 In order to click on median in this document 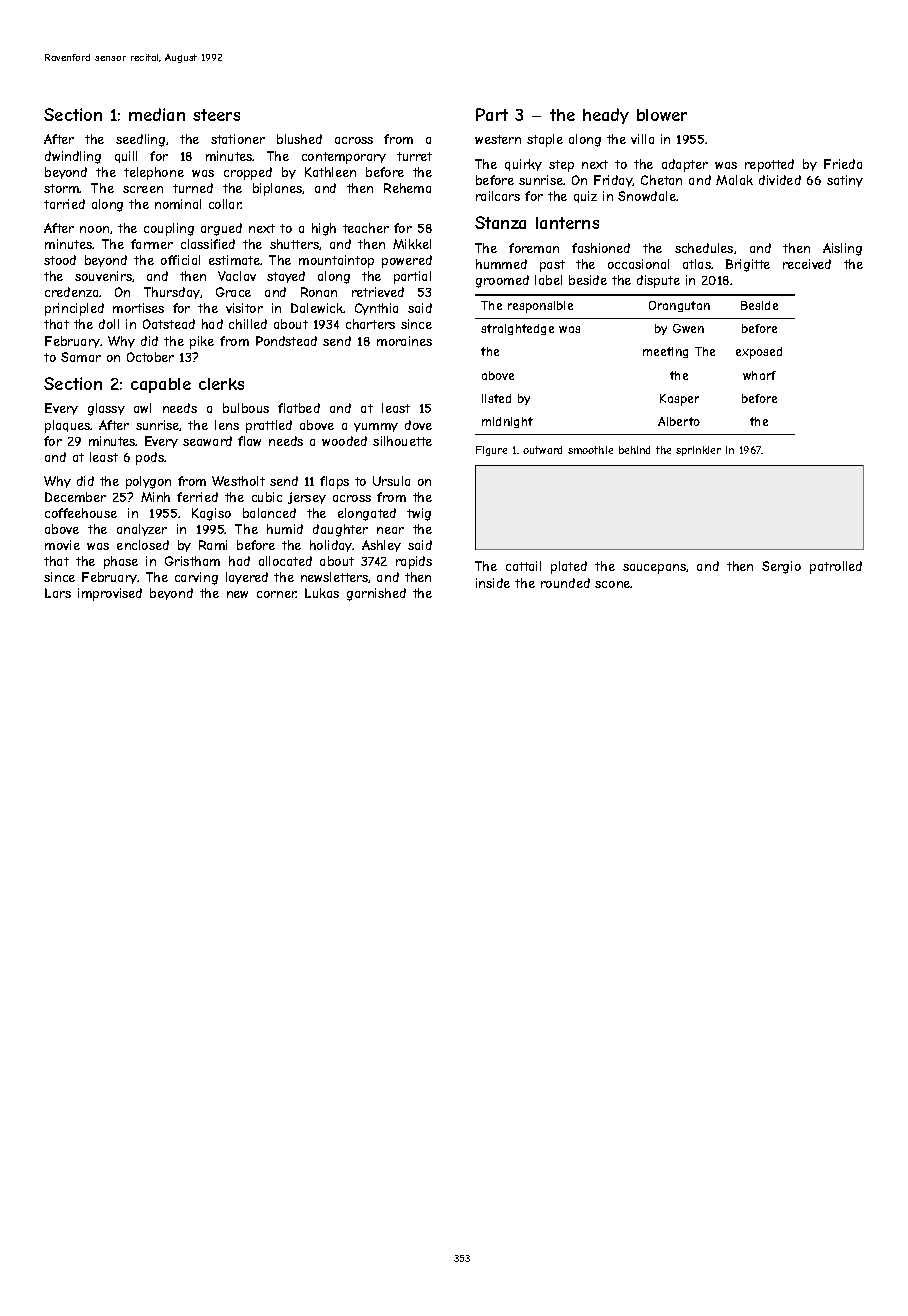, I will do `click(157, 114)`.
